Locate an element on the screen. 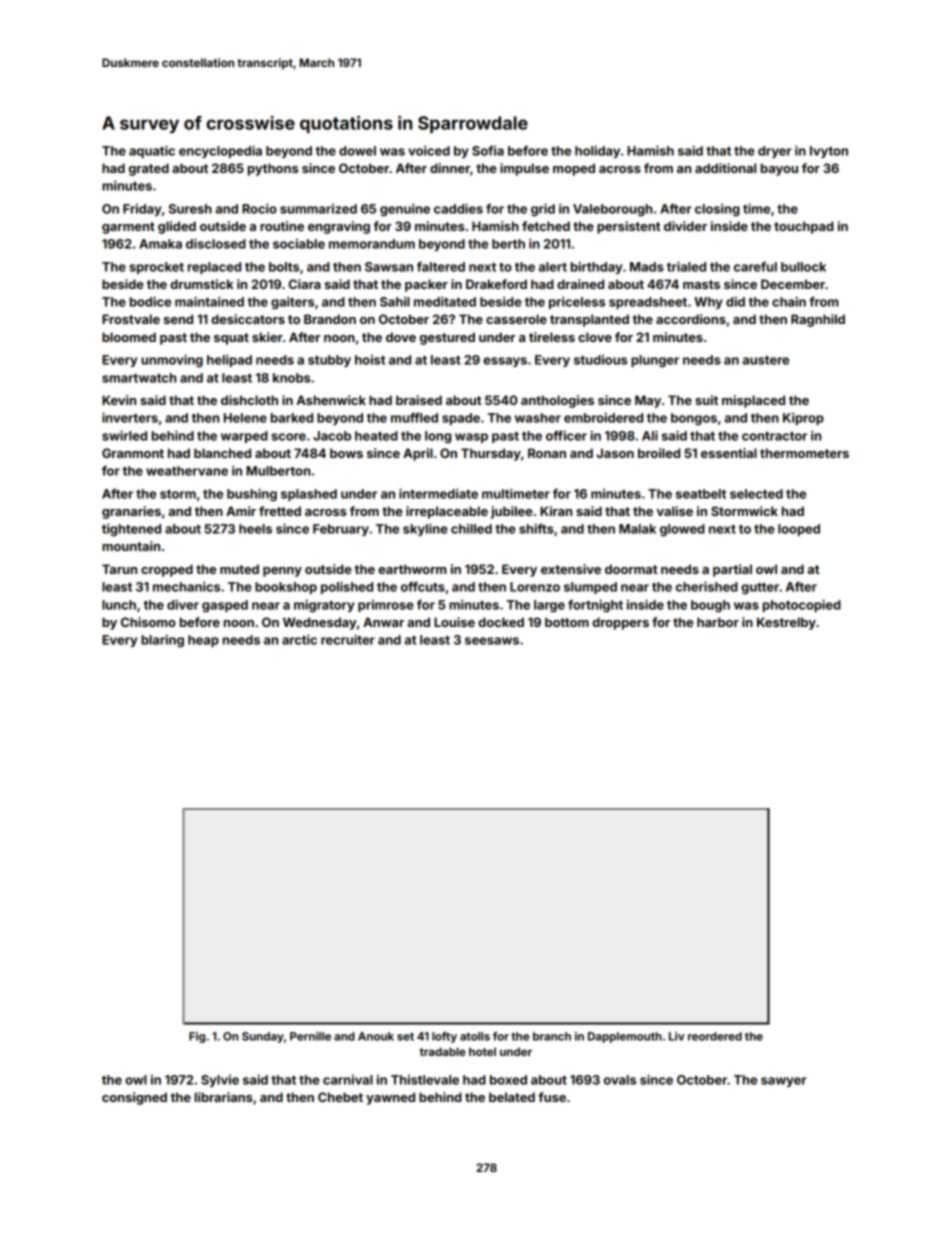 The height and width of the screenshot is (1233, 952). harbor is located at coordinates (718, 622).
